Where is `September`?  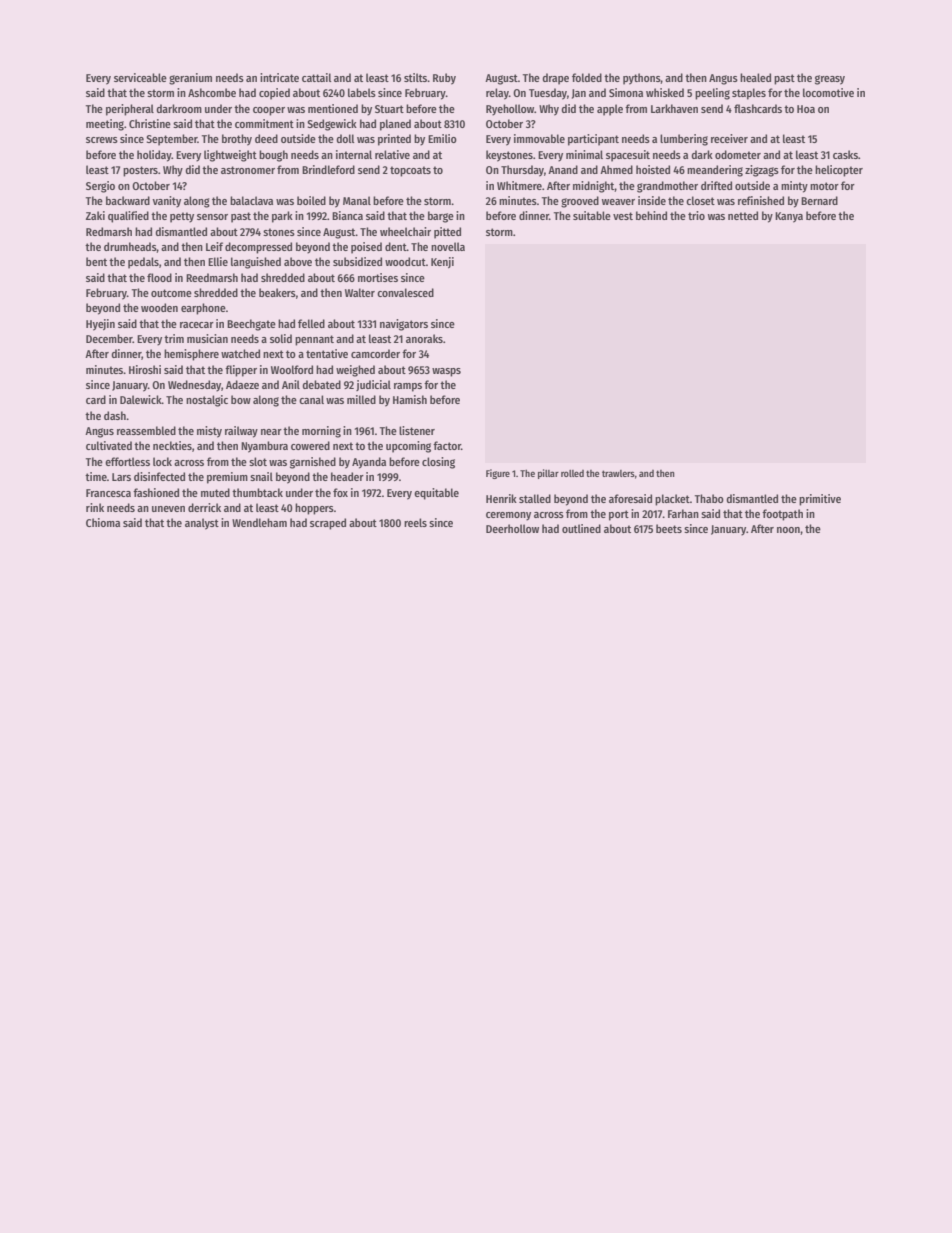
September is located at coordinates (172, 140).
